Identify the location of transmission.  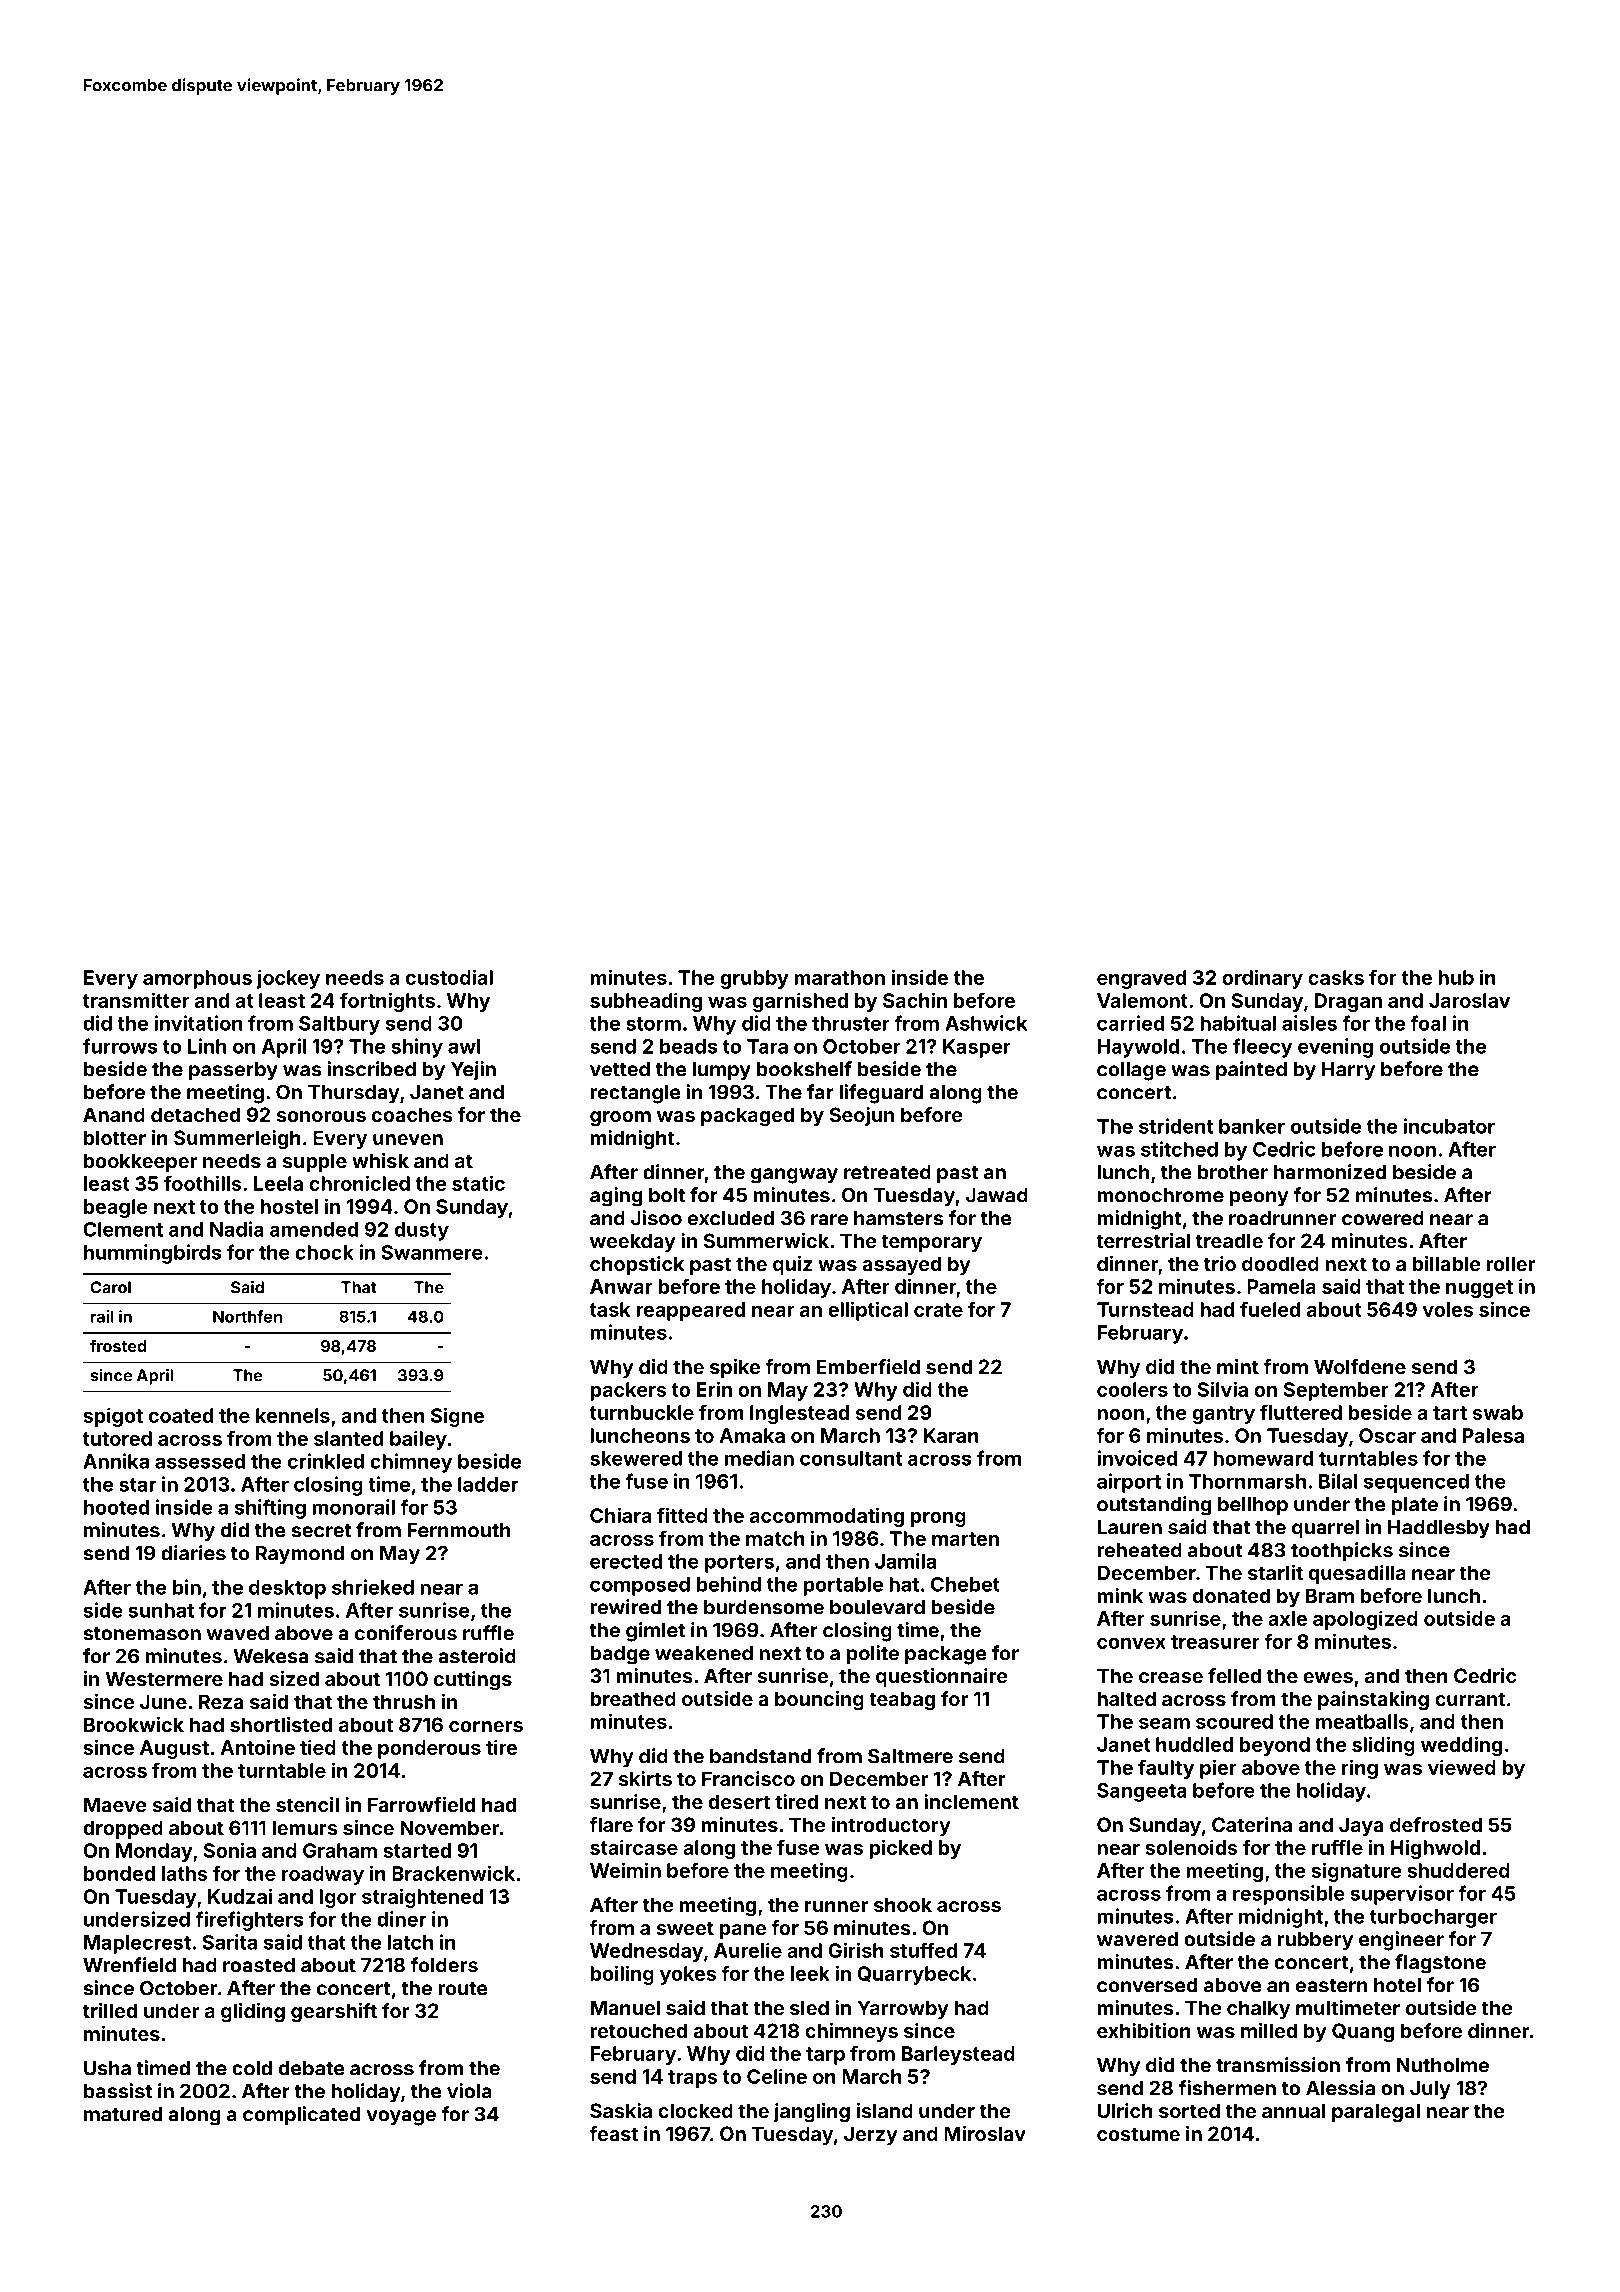
(1278, 2065).
